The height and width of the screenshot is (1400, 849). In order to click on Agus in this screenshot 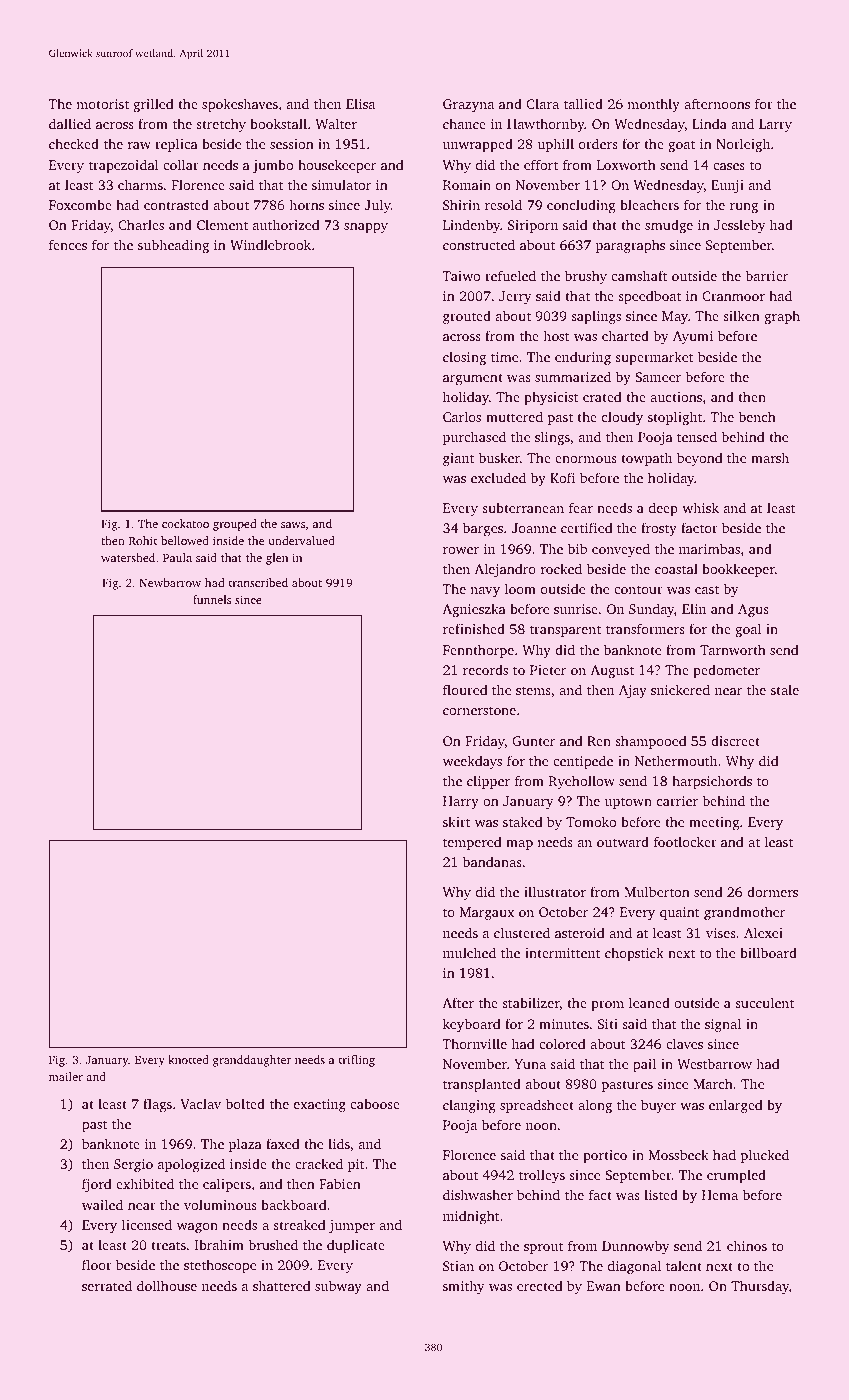, I will do `click(753, 610)`.
